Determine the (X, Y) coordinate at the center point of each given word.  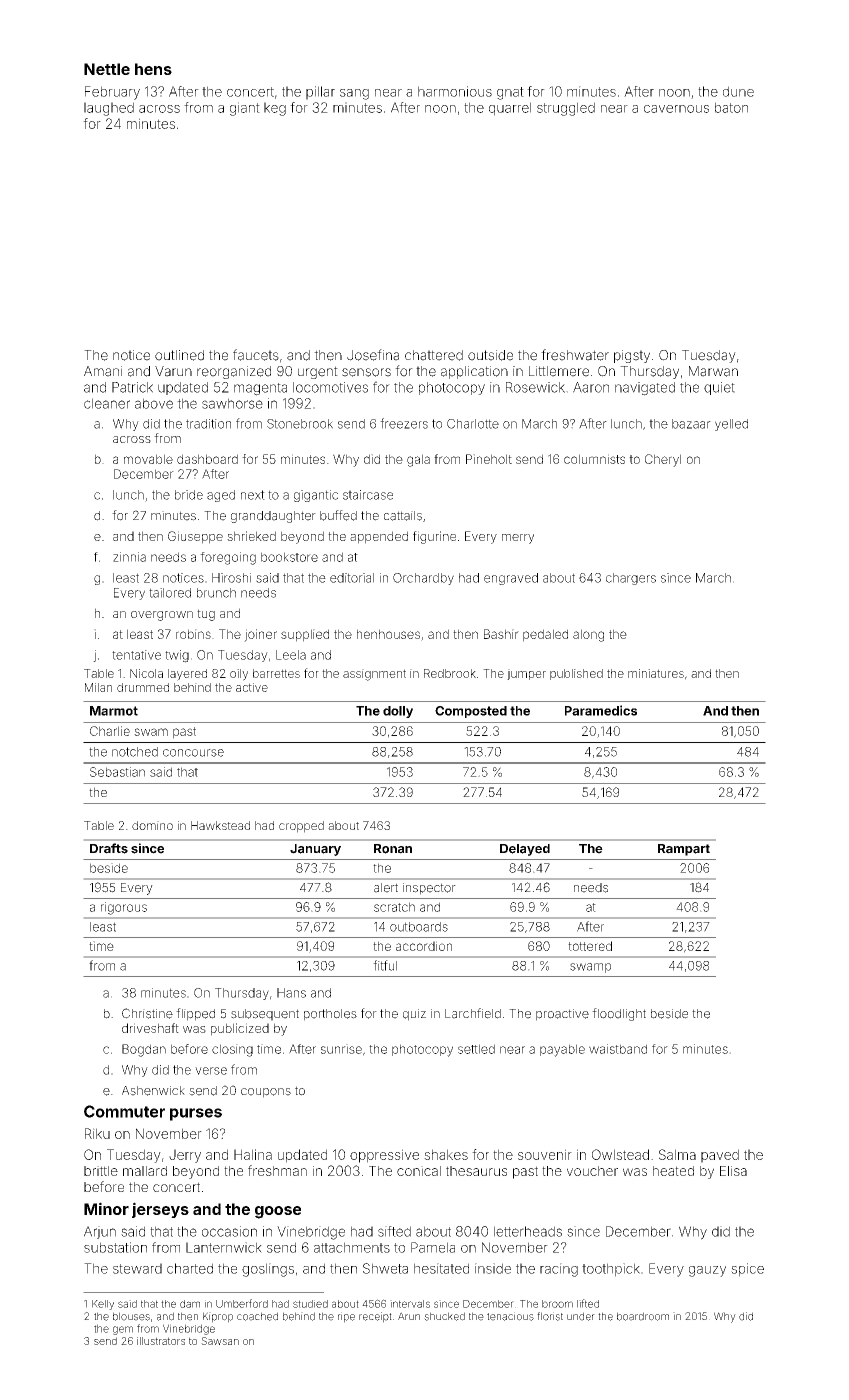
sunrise (341, 1049)
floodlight (619, 1014)
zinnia (129, 557)
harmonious (455, 91)
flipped (195, 1014)
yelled (731, 425)
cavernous (676, 109)
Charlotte (473, 424)
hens (153, 69)
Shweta (385, 1268)
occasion (229, 1231)
